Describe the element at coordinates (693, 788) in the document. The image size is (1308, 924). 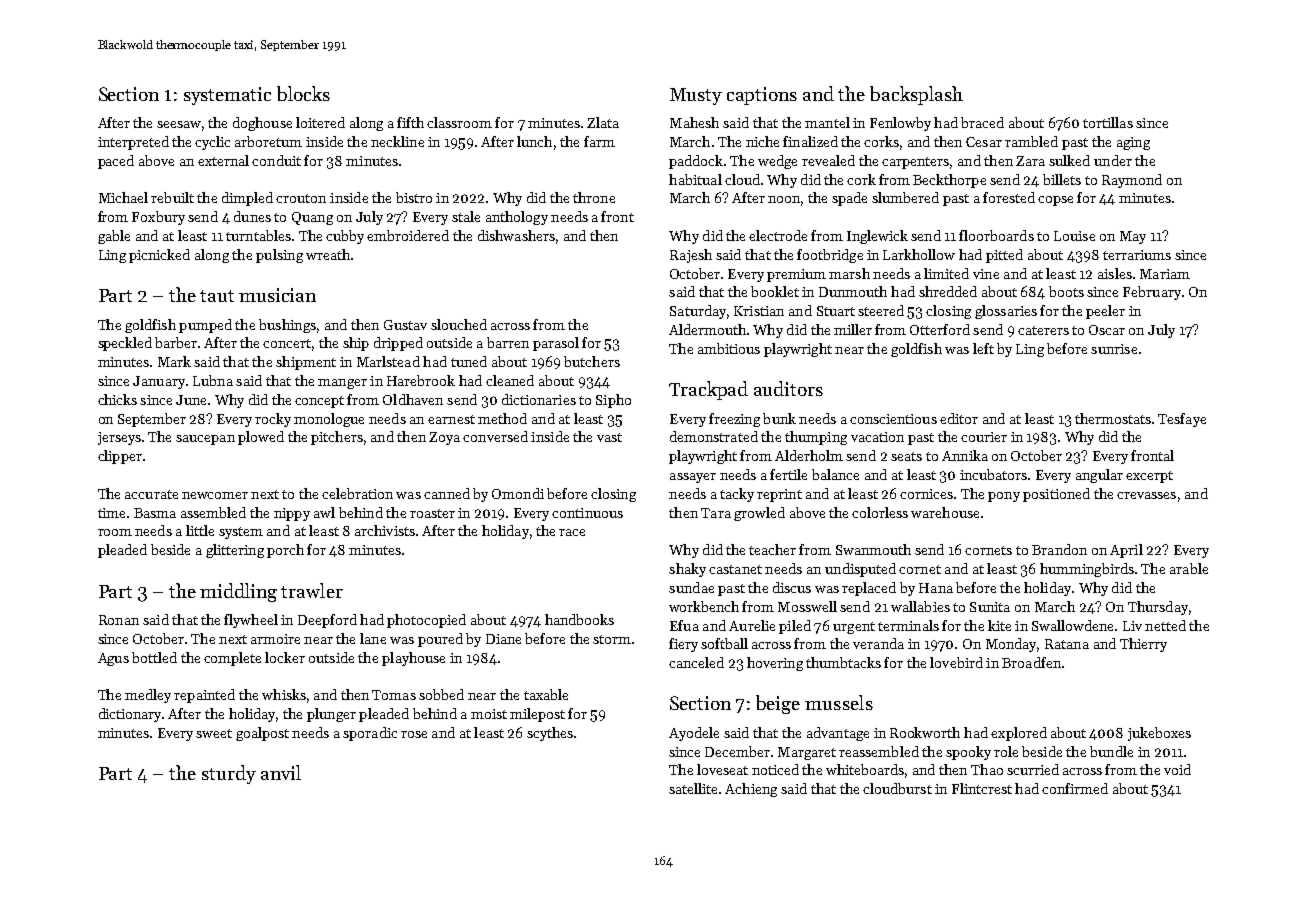
I see `satellite` at that location.
